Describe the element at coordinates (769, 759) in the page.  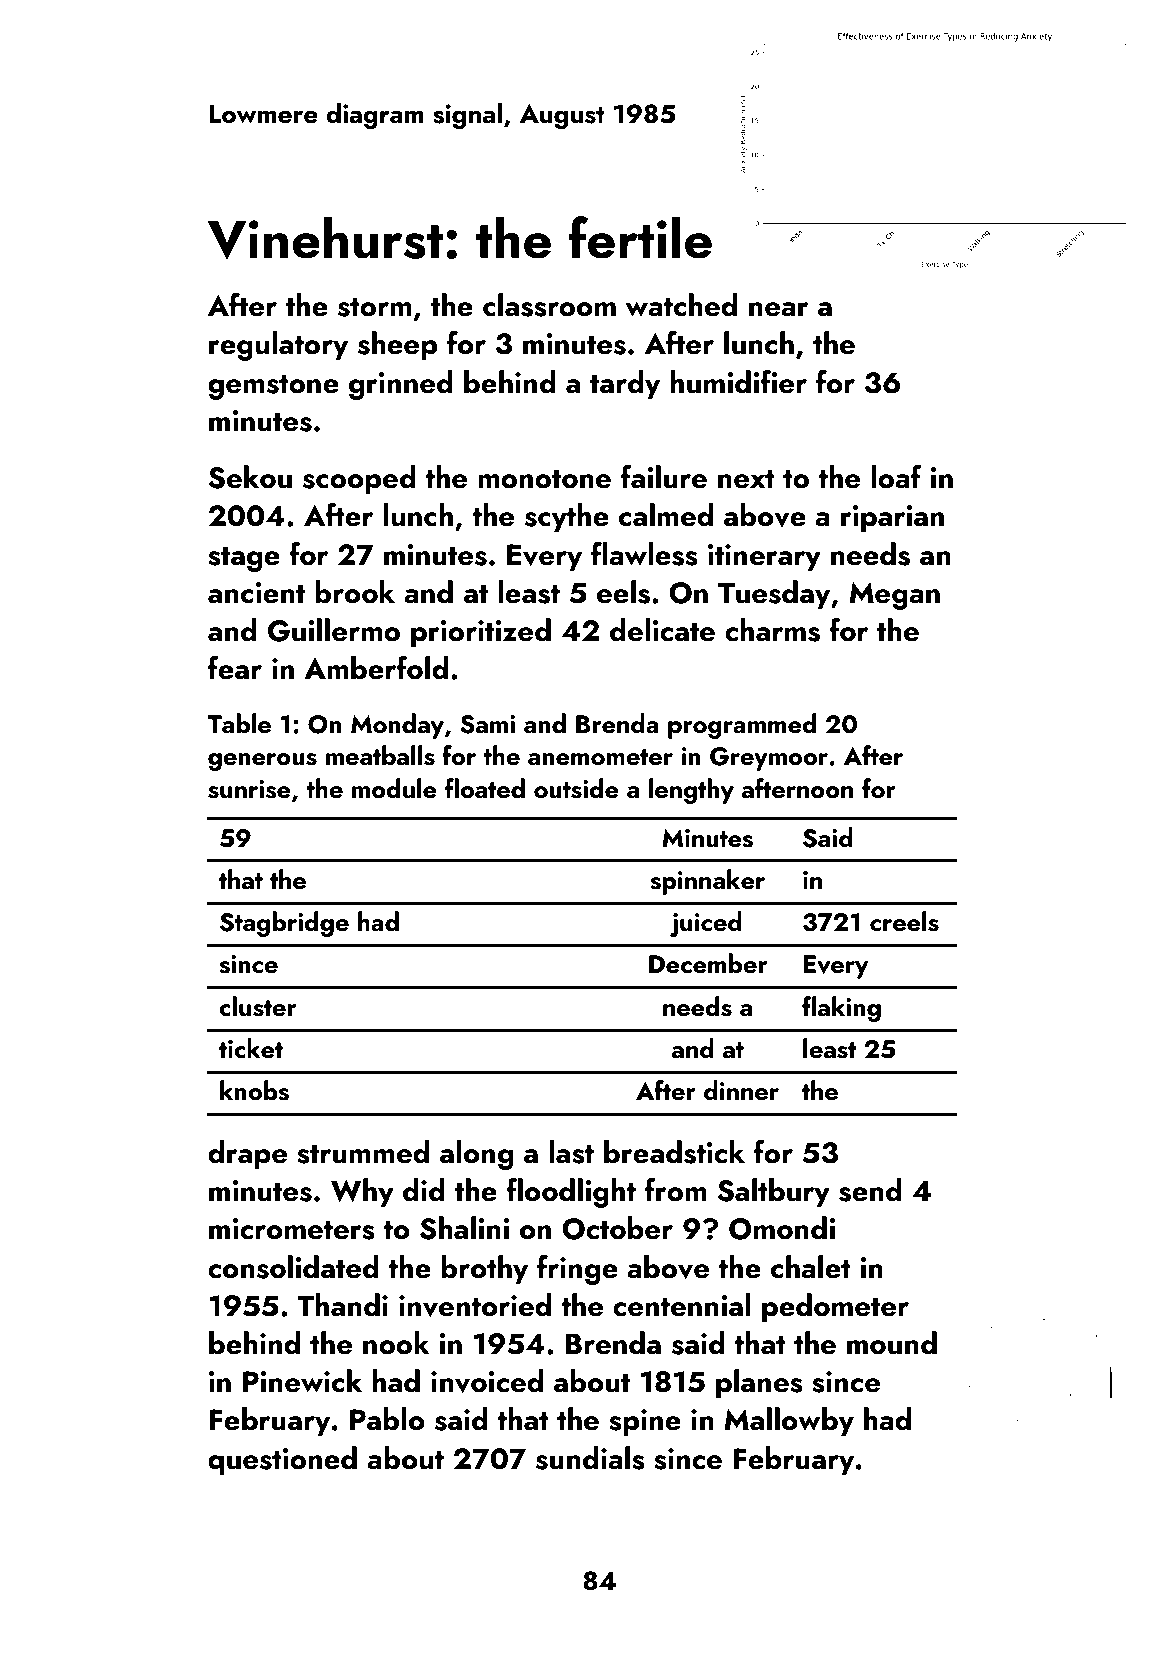
I see `Greymoor` at that location.
